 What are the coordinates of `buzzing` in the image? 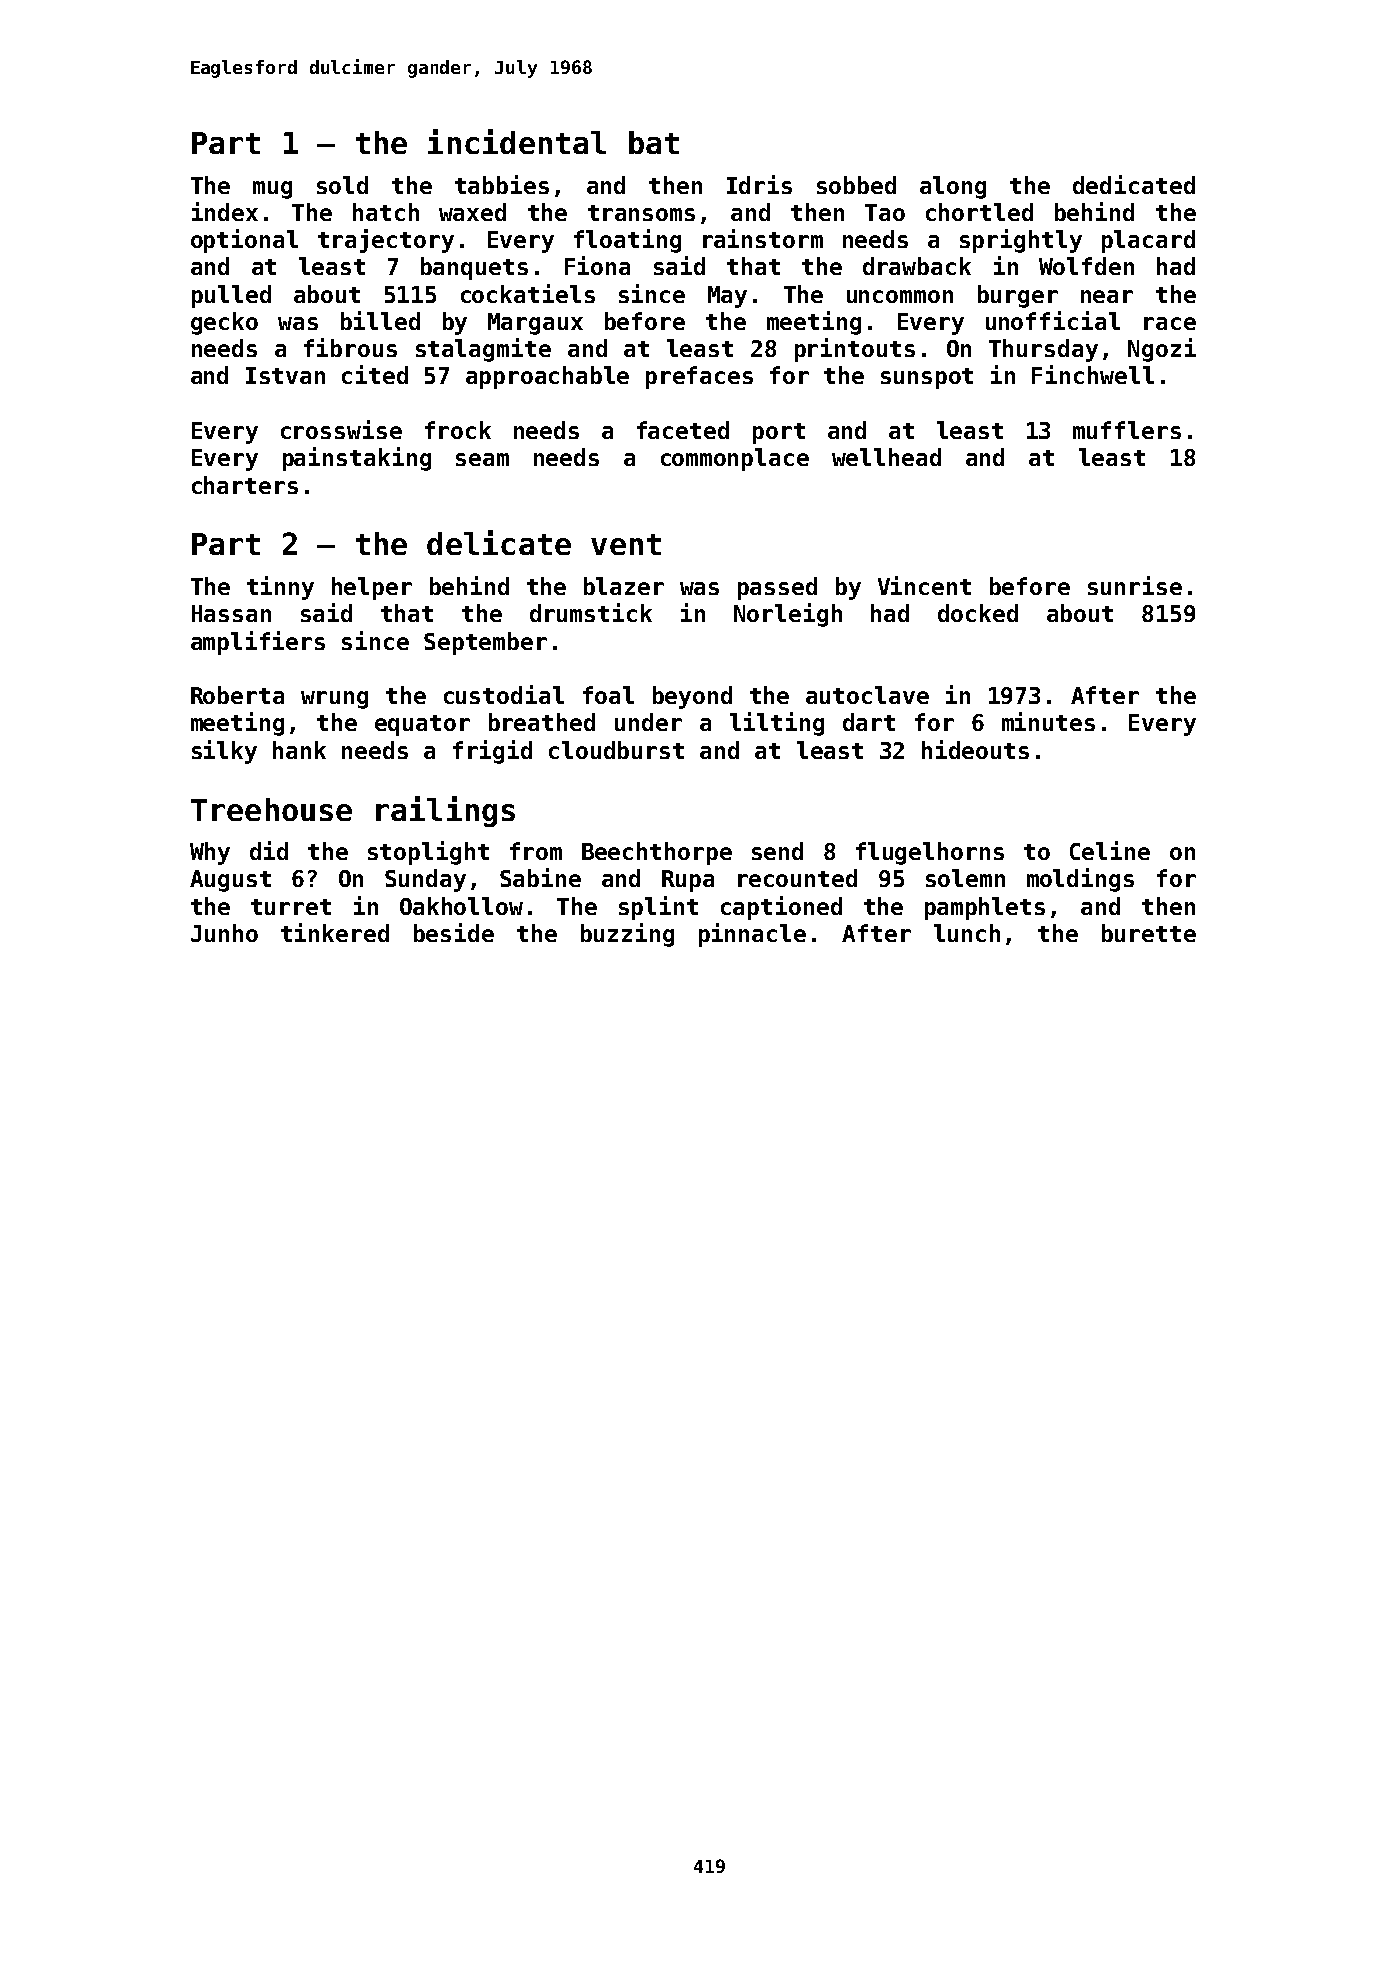 It's located at (627, 935).
